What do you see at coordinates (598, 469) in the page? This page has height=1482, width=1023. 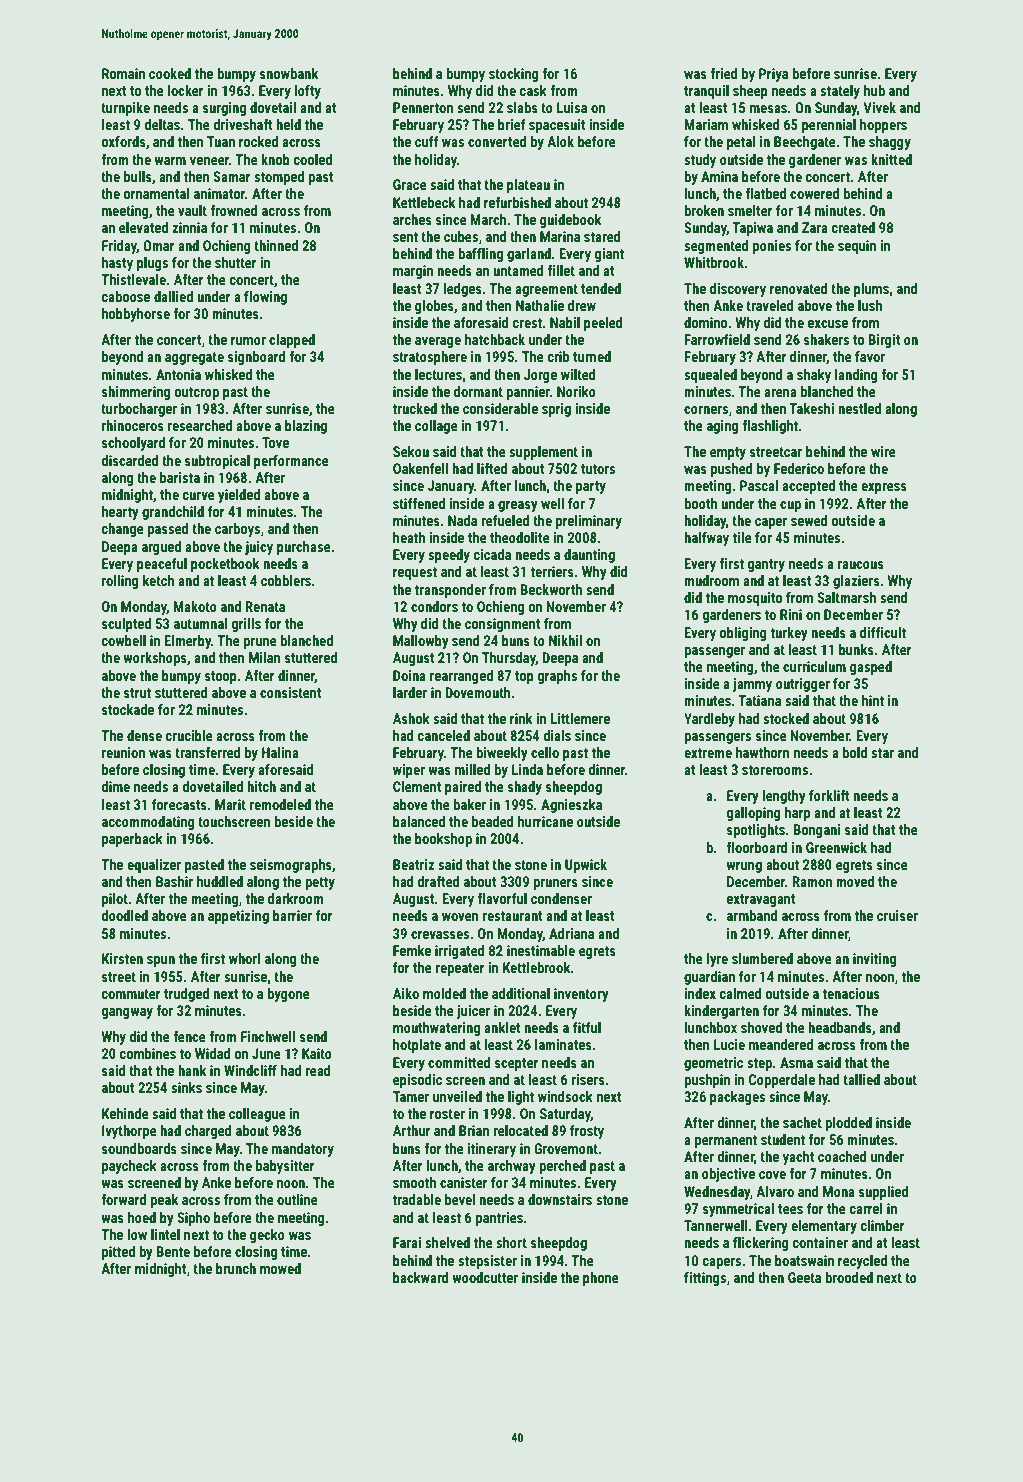 I see `tutors` at bounding box center [598, 469].
